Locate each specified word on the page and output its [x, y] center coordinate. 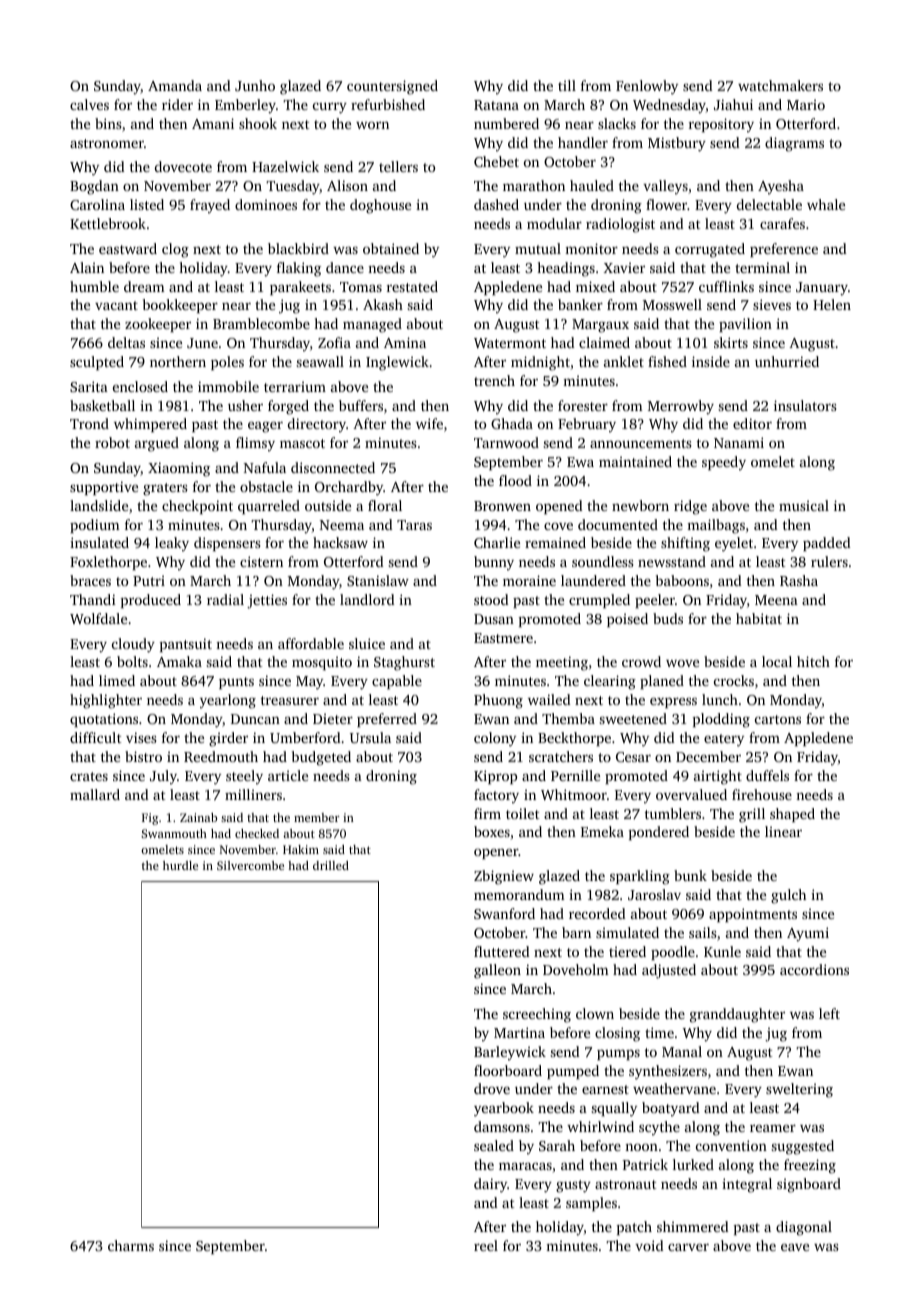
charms [131, 1245]
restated [412, 286]
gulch [788, 896]
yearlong [228, 701]
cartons [778, 719]
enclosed [140, 386]
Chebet [496, 161]
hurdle [180, 865]
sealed [494, 1145]
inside [711, 361]
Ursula [370, 737]
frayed [210, 206]
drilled [331, 865]
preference [784, 250]
